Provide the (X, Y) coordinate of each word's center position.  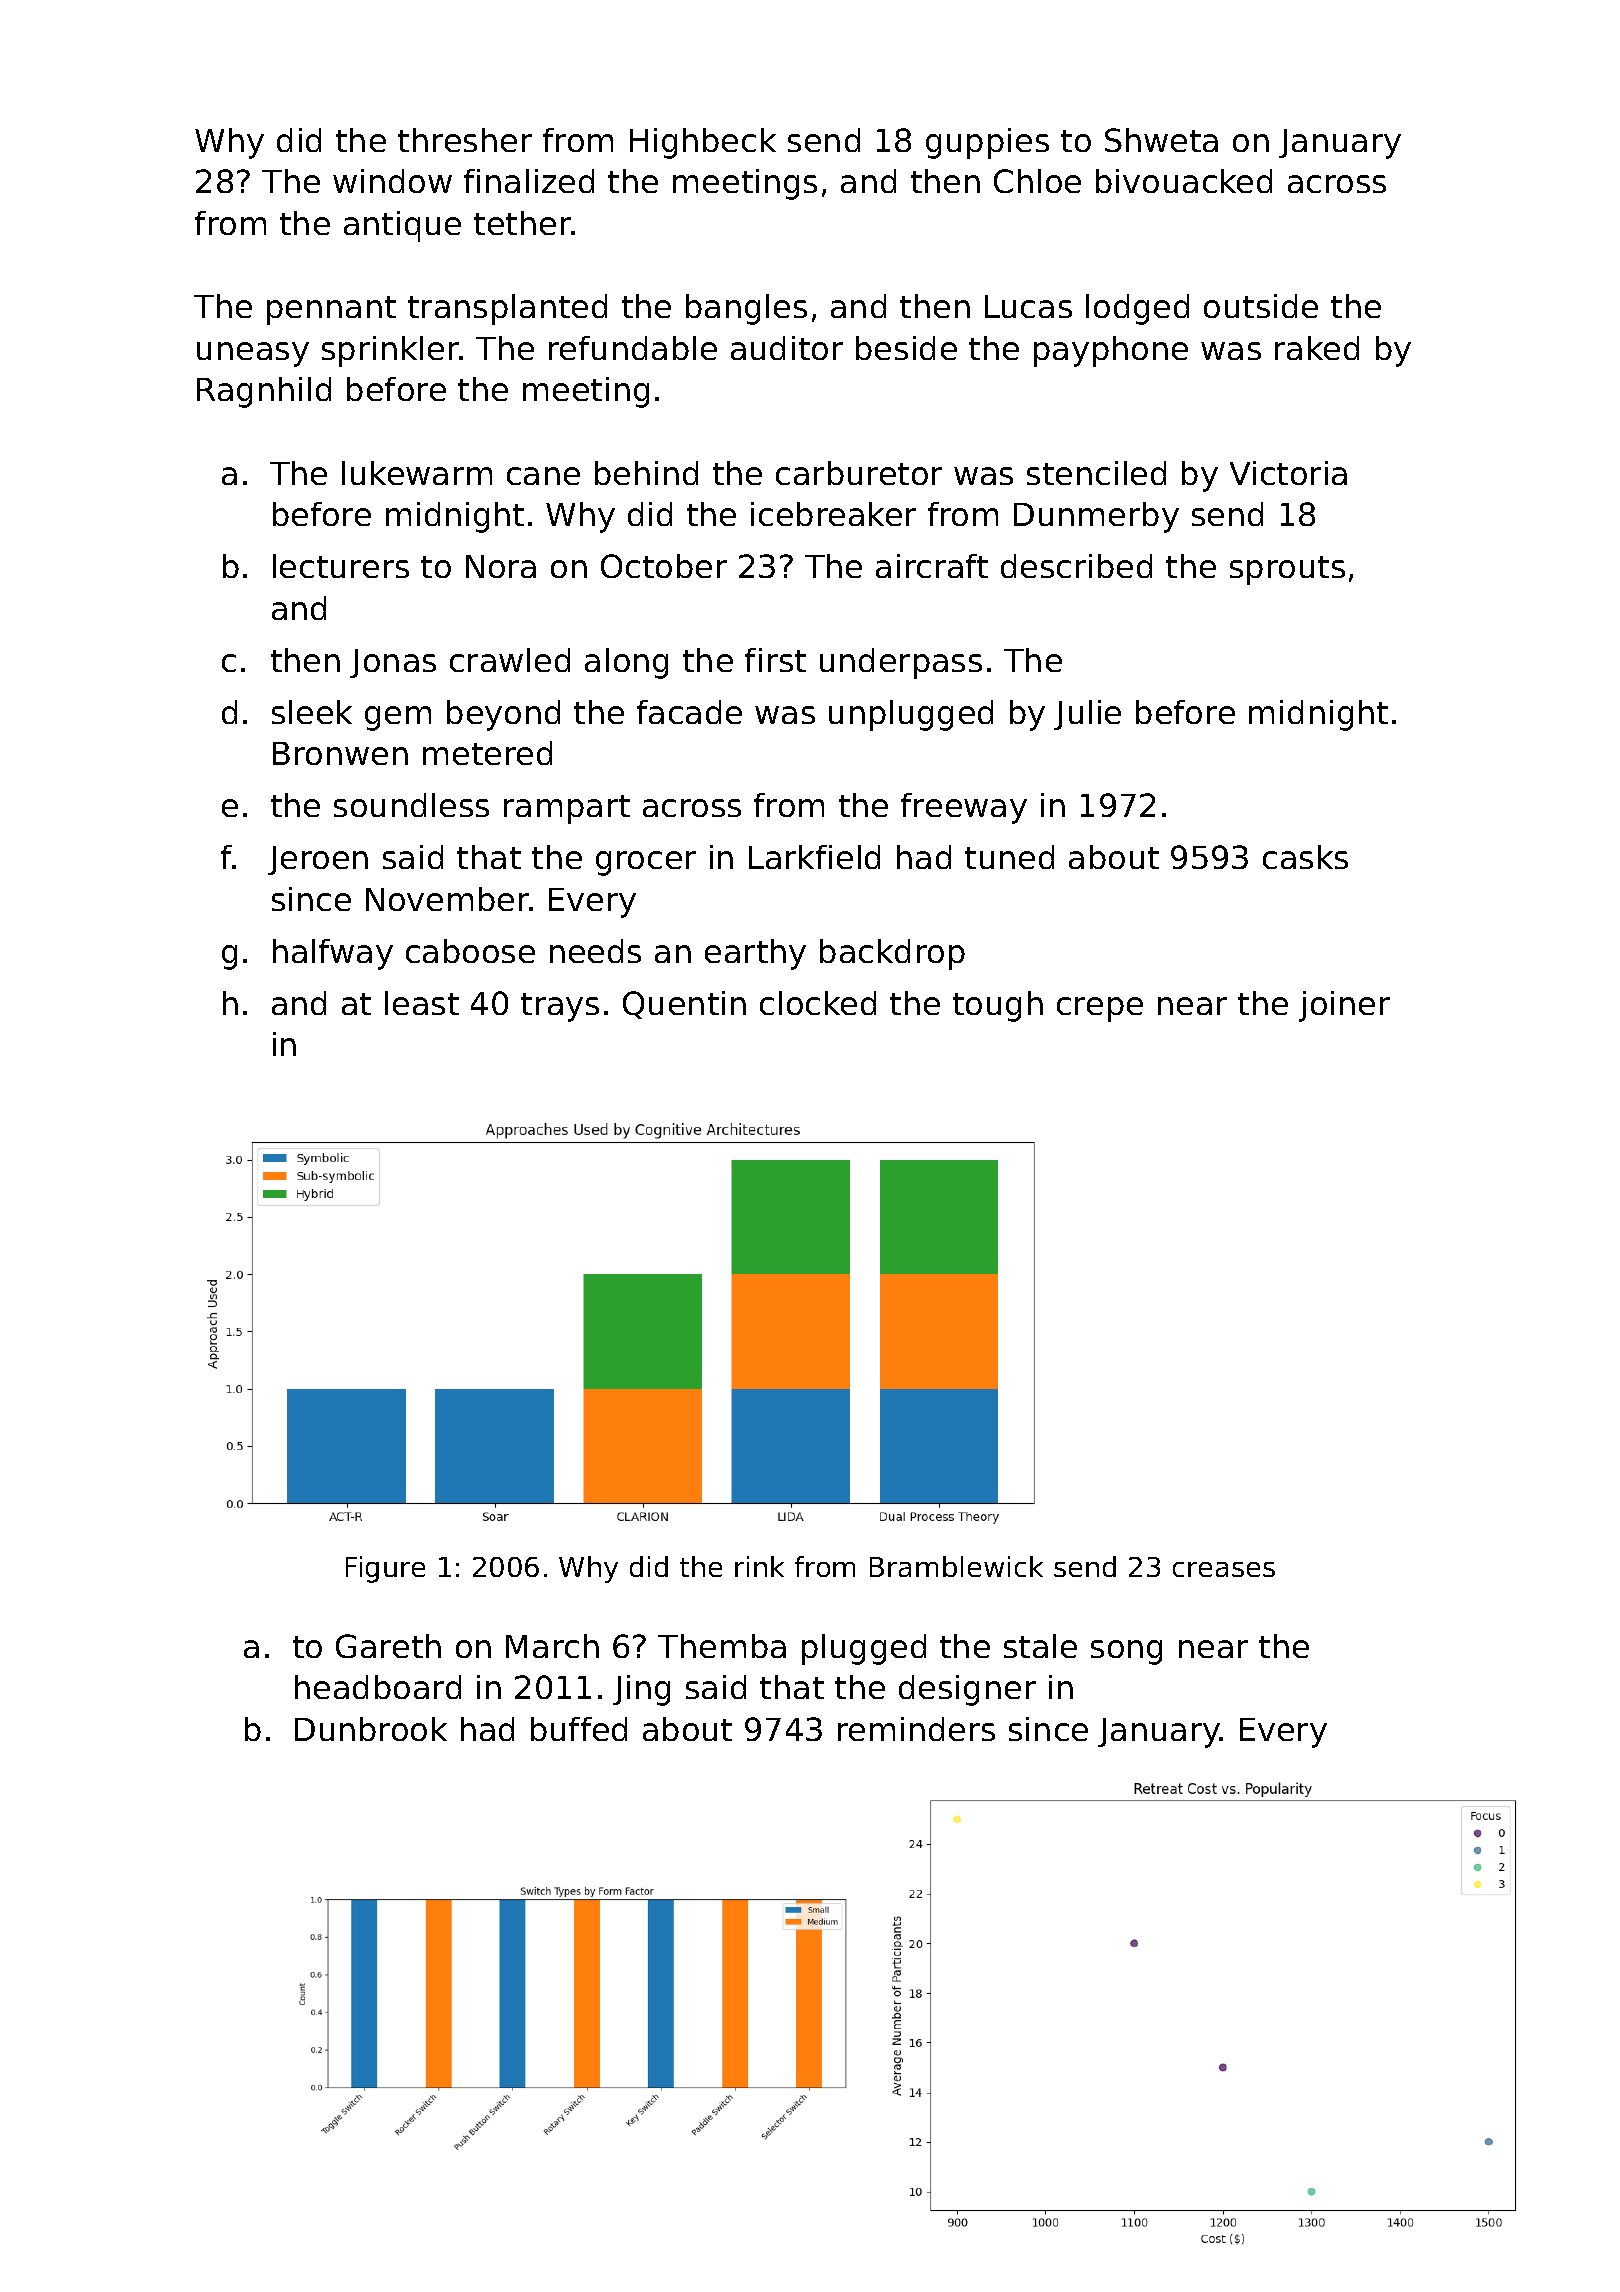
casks (1305, 857)
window (392, 181)
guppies (987, 143)
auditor (787, 348)
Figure (385, 1569)
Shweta (1161, 140)
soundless (411, 805)
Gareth (388, 1646)
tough (998, 1006)
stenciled (1096, 473)
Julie (1087, 715)
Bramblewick (956, 1566)
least (422, 1003)
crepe (1100, 1009)
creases (1224, 1569)
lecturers (341, 566)
